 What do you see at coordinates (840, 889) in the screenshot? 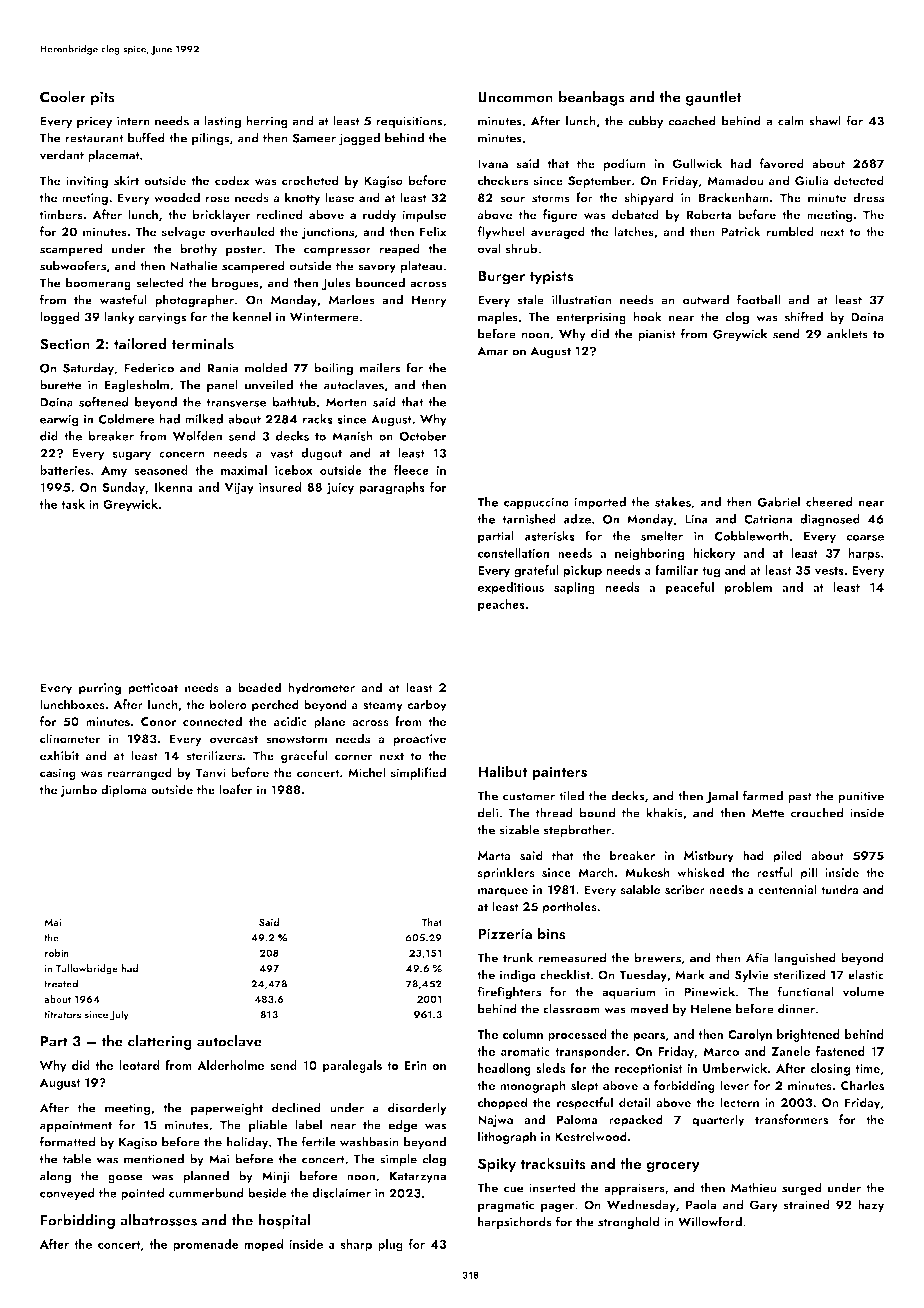
I see `tundra` at bounding box center [840, 889].
